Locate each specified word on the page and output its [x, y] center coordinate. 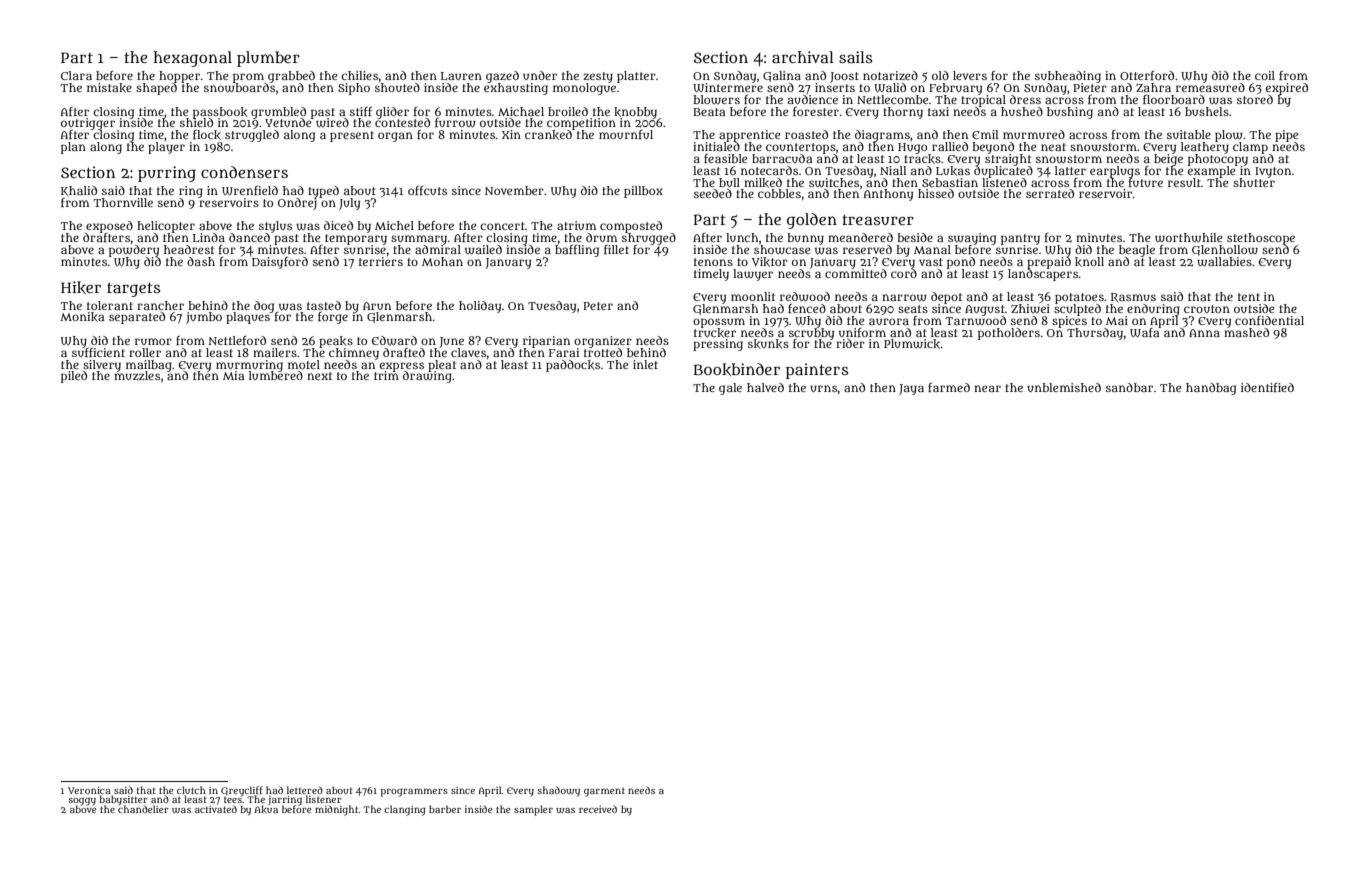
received [598, 809]
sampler [533, 810]
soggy [82, 802]
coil [1265, 75]
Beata [709, 112]
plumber [268, 59]
